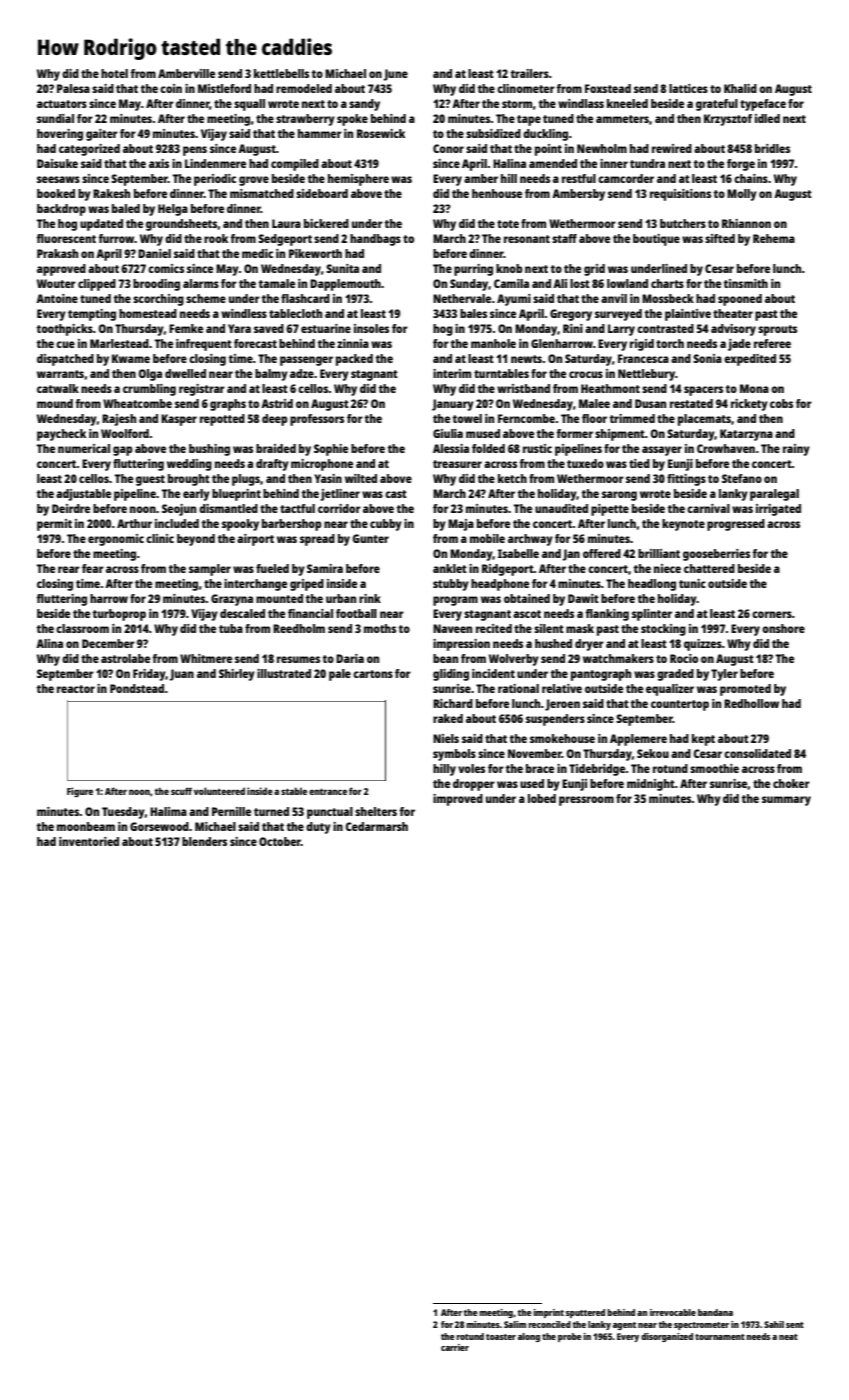  I want to click on Yasin, so click(328, 478).
